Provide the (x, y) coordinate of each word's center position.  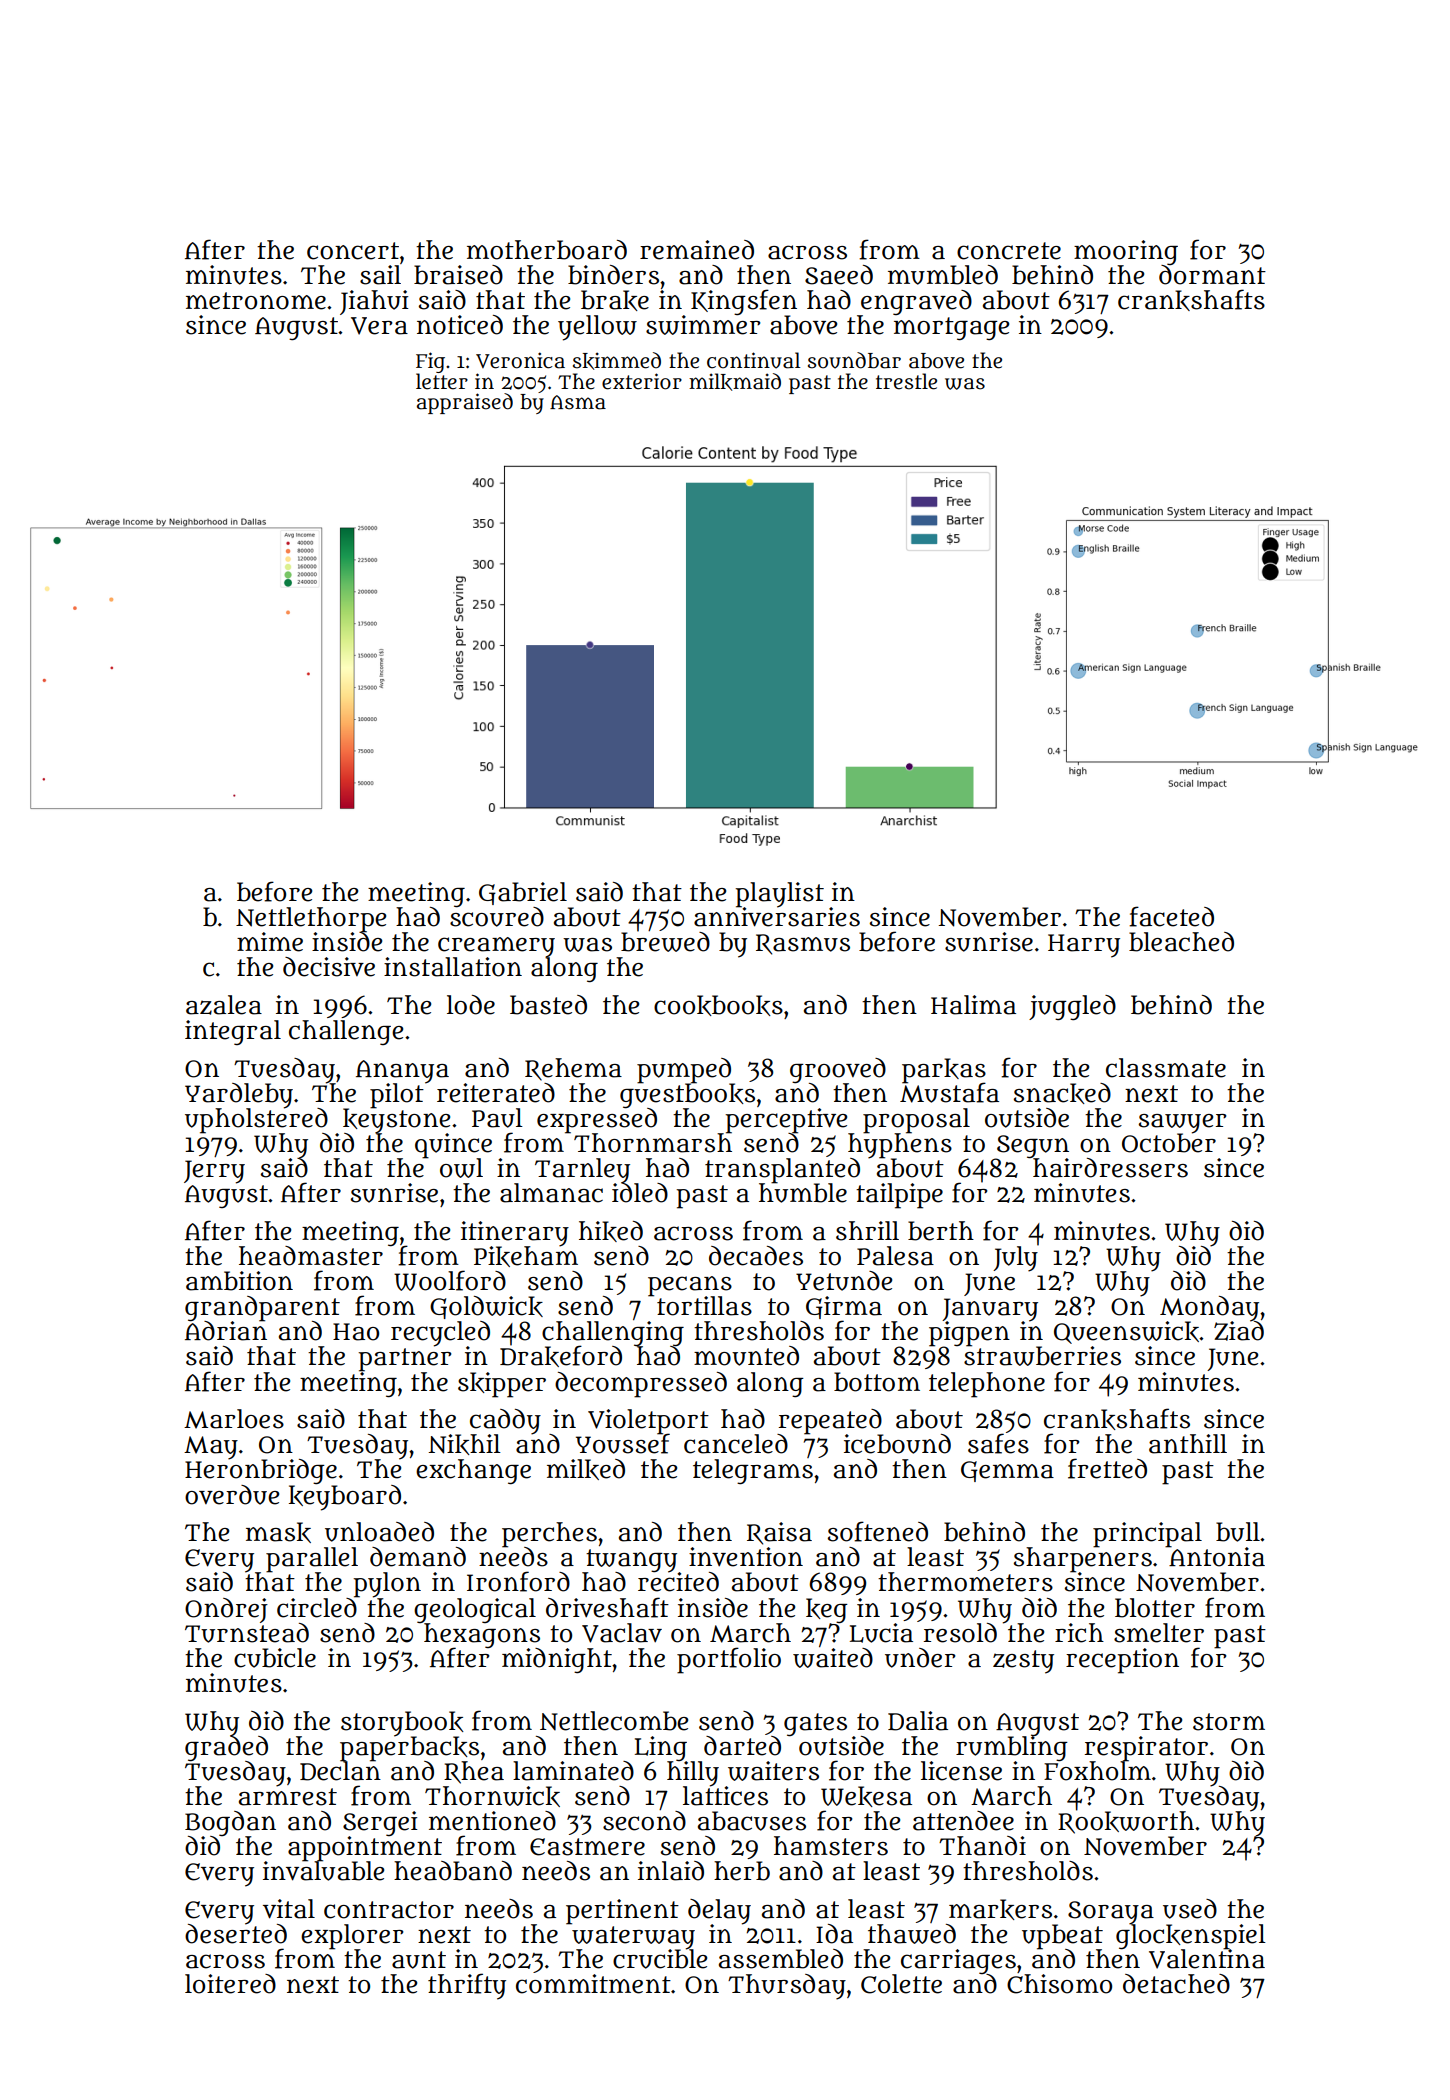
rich (1079, 1633)
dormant (1212, 275)
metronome (256, 301)
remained (697, 250)
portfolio (729, 1660)
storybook (402, 1723)
